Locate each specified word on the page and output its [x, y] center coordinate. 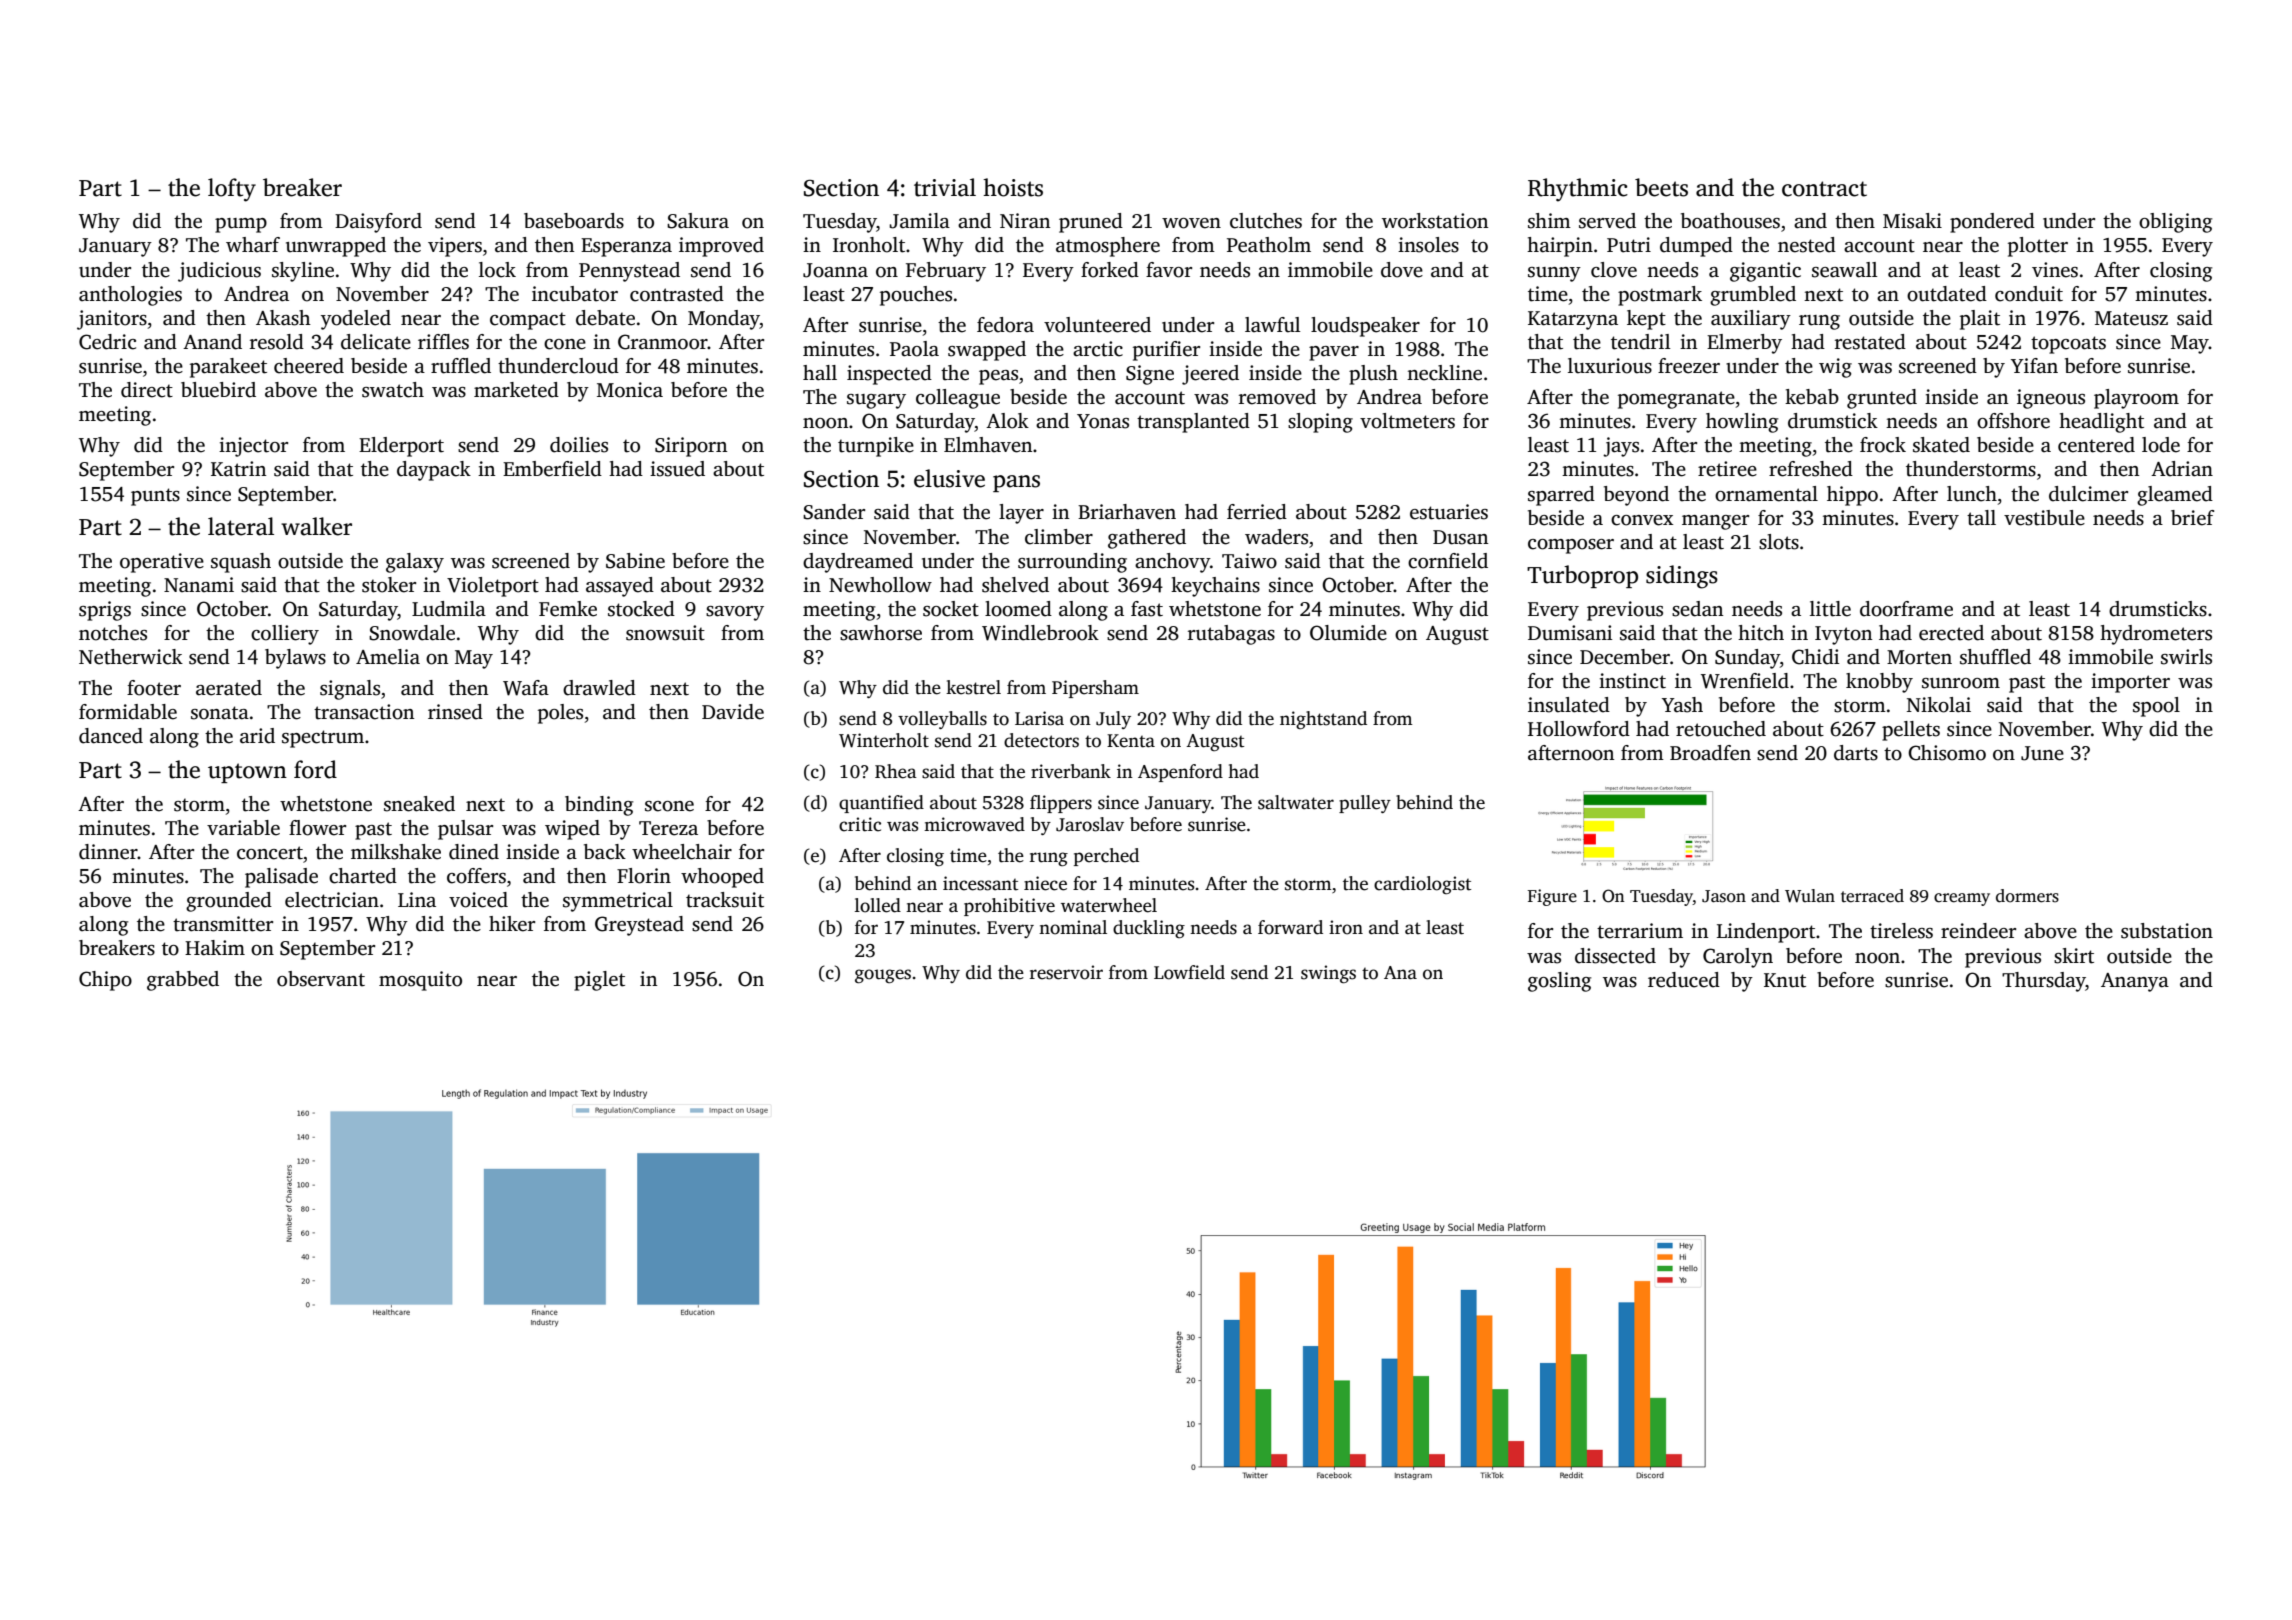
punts [155, 497]
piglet [599, 981]
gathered [1147, 539]
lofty [232, 190]
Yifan [2034, 366]
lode [2161, 445]
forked [1110, 270]
